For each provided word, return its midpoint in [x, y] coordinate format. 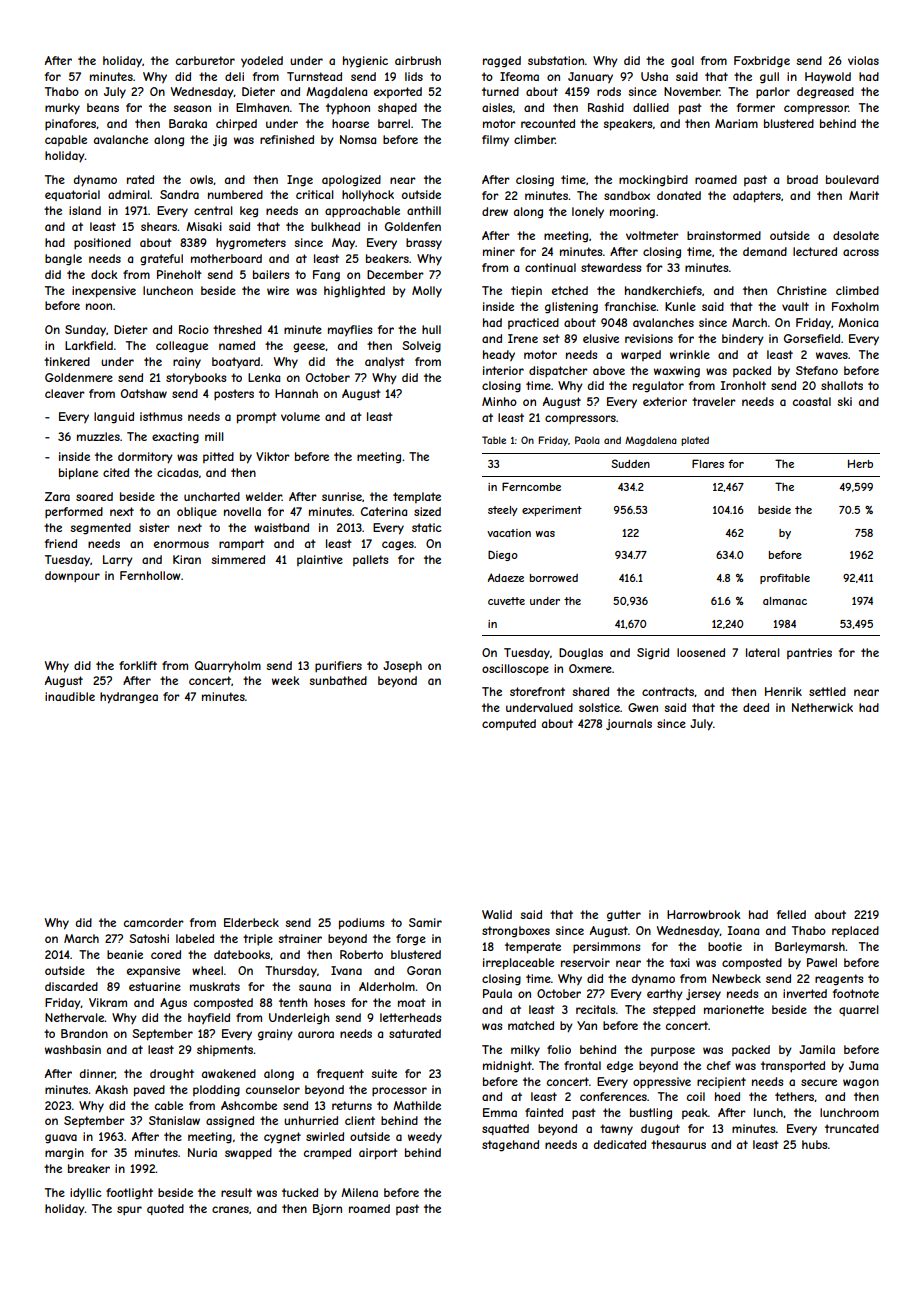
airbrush [418, 60]
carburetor [205, 60]
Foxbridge [762, 62]
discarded [71, 986]
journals [629, 724]
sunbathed [338, 680]
